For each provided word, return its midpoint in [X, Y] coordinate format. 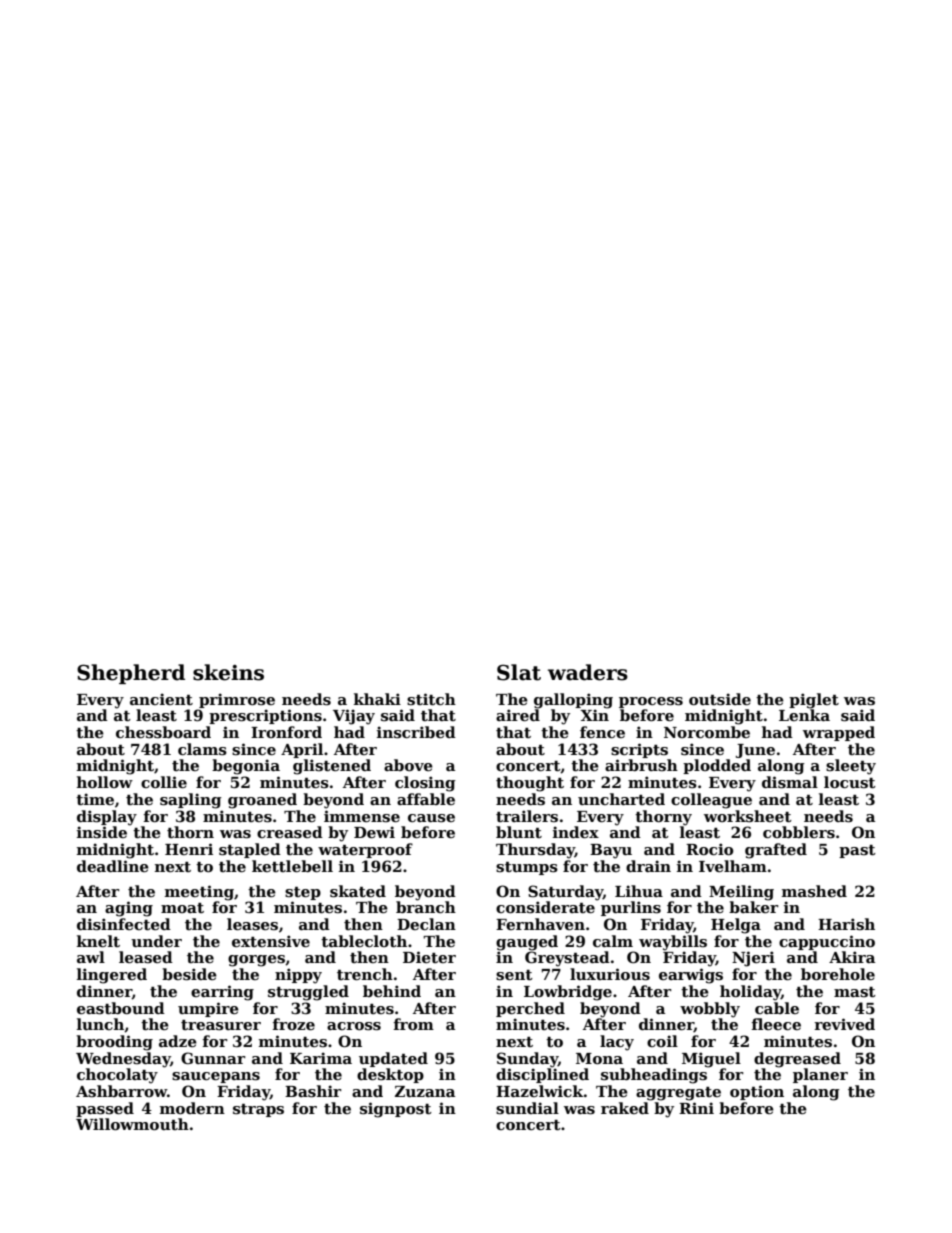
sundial [527, 1108]
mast [855, 992]
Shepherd [131, 674]
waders [588, 672]
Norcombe [707, 732]
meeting [199, 893]
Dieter [429, 957]
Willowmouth [132, 1124]
